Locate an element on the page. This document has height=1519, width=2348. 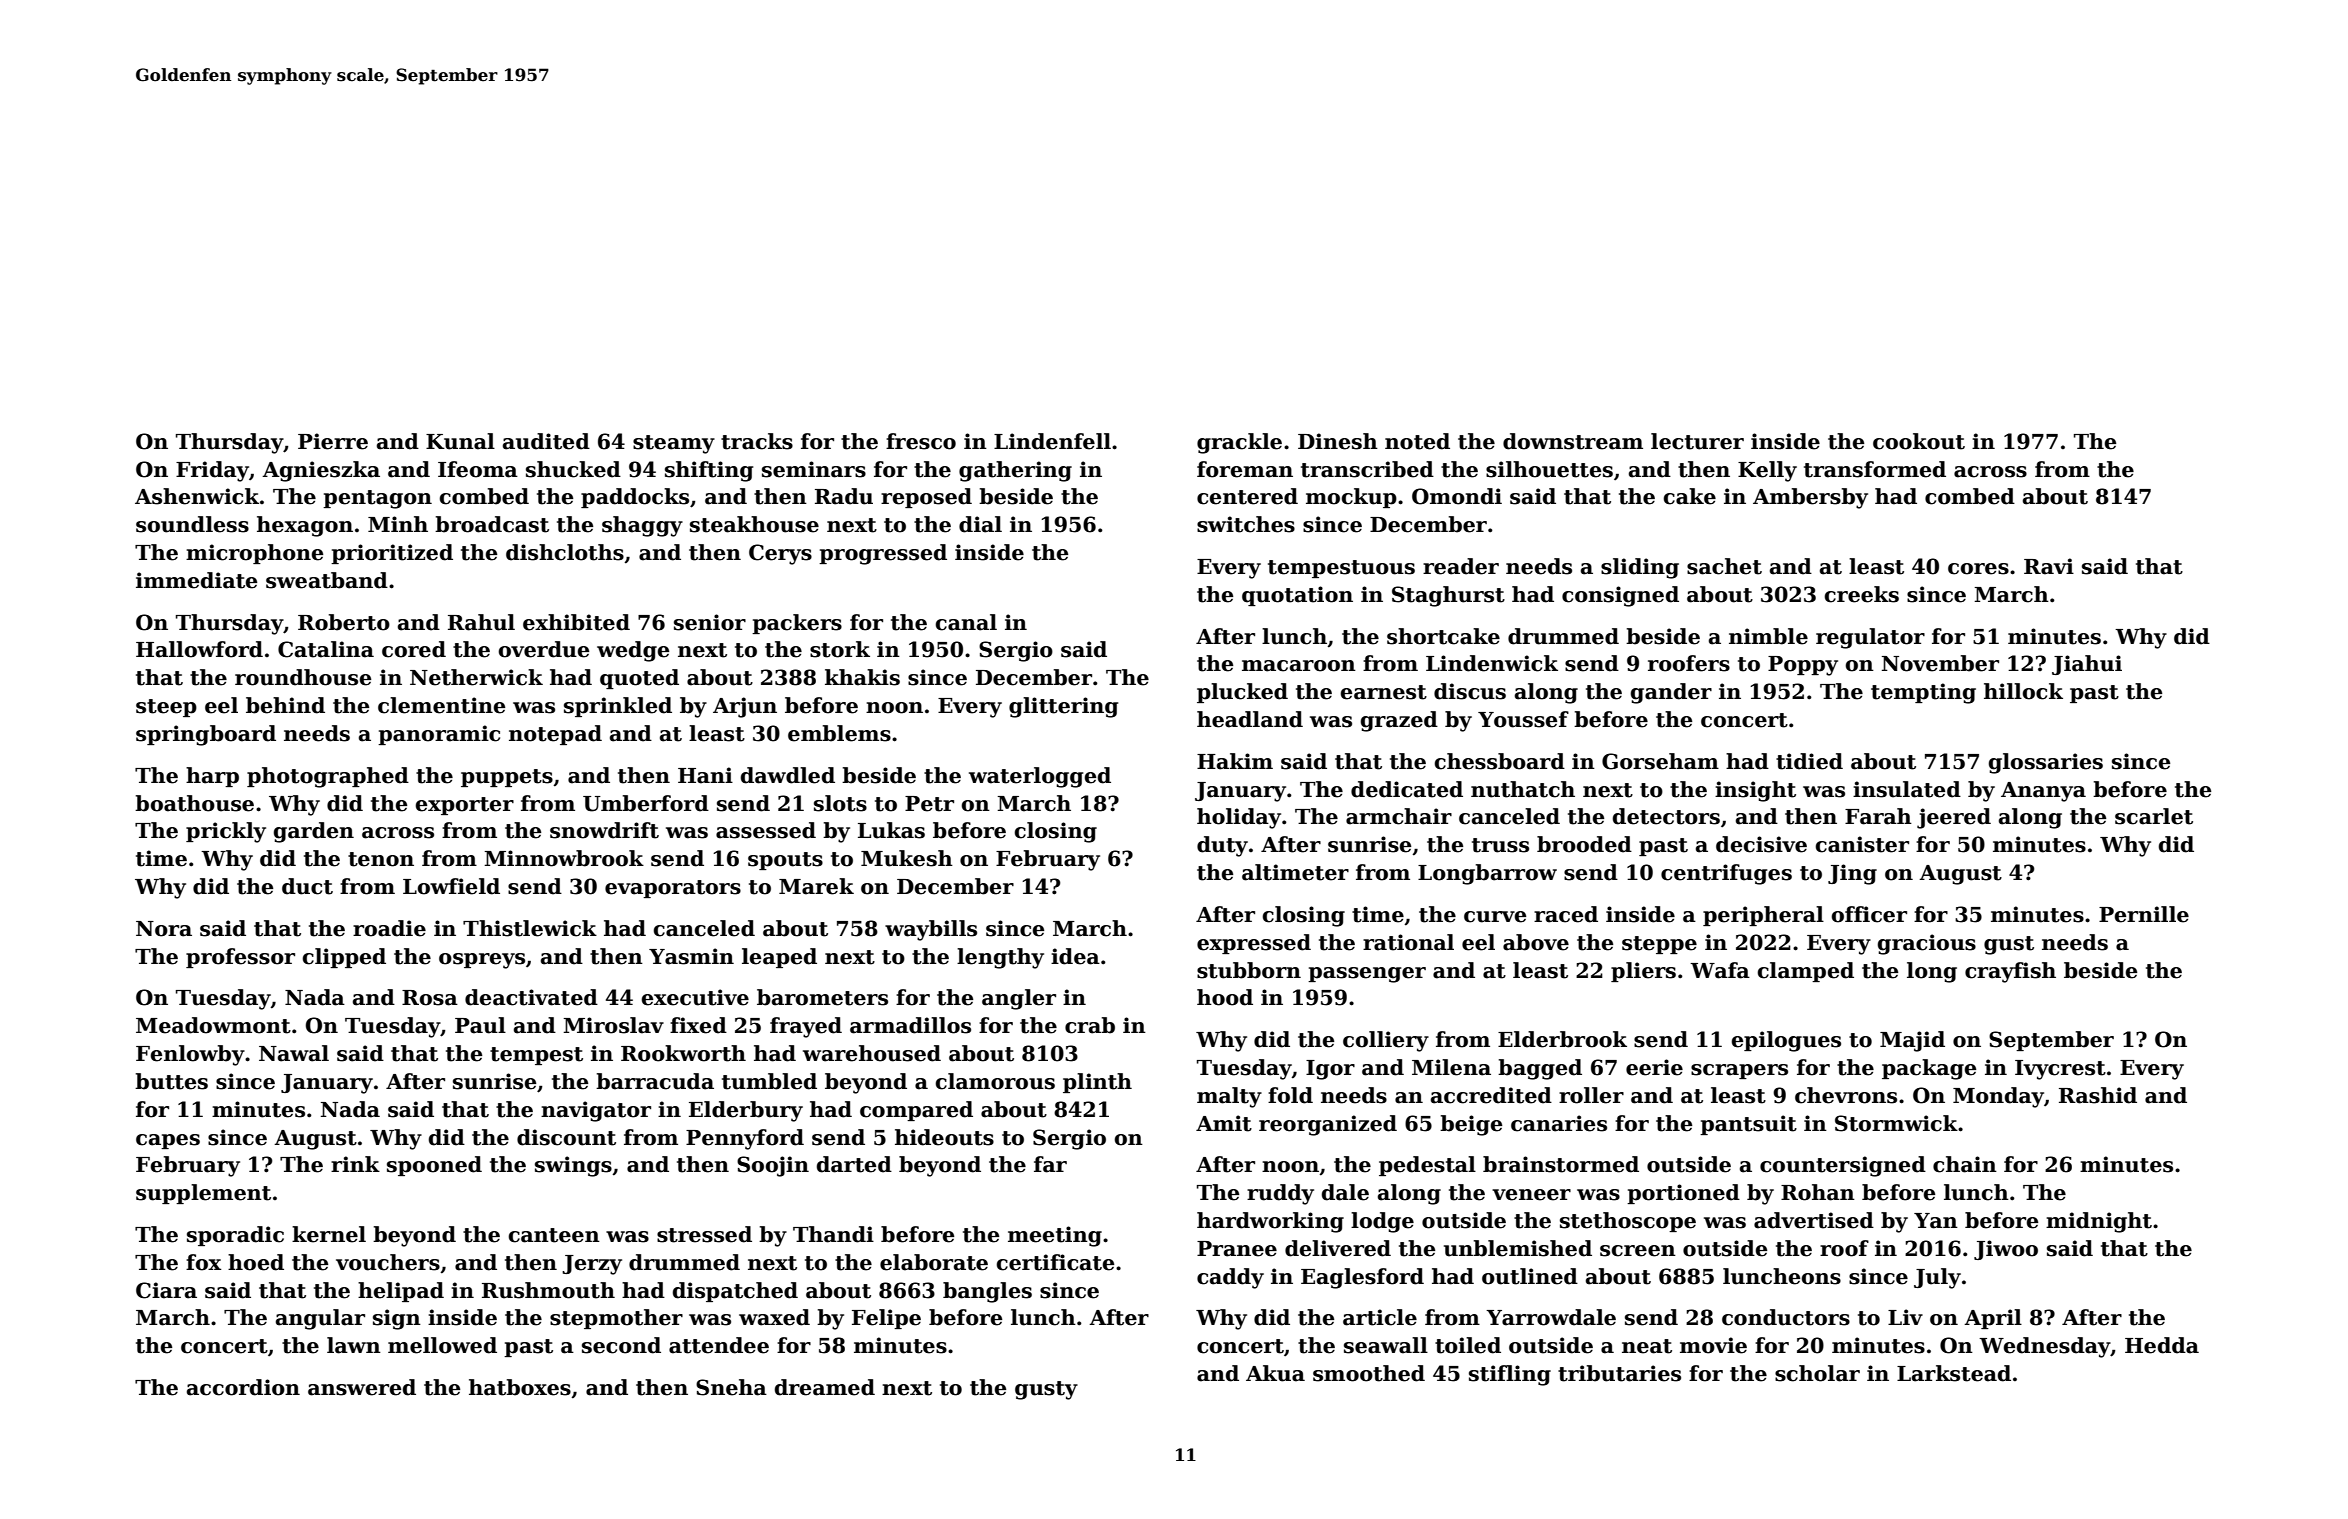
macaroon is located at coordinates (1299, 666).
